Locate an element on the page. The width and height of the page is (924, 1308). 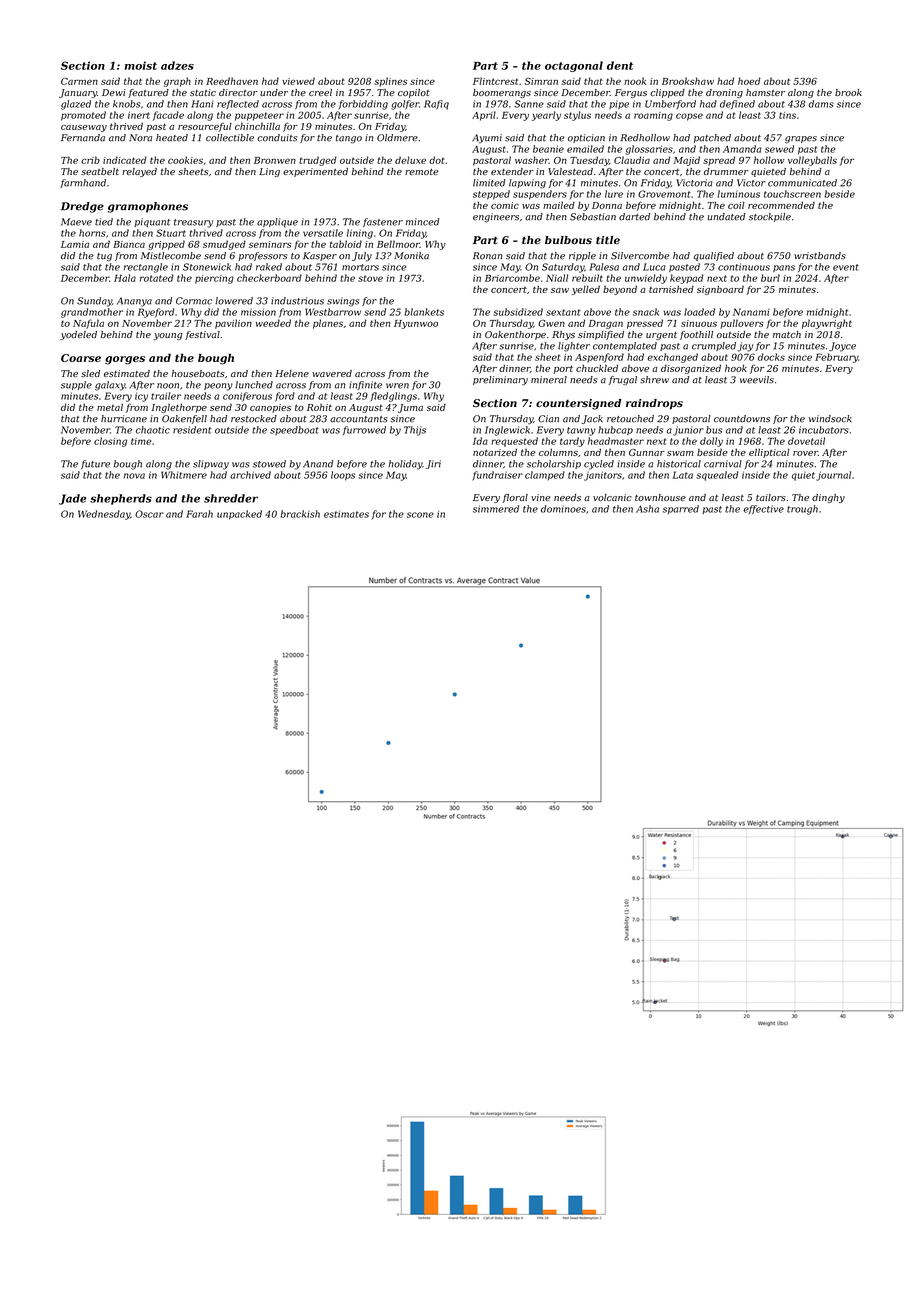
stepped is located at coordinates (491, 195).
